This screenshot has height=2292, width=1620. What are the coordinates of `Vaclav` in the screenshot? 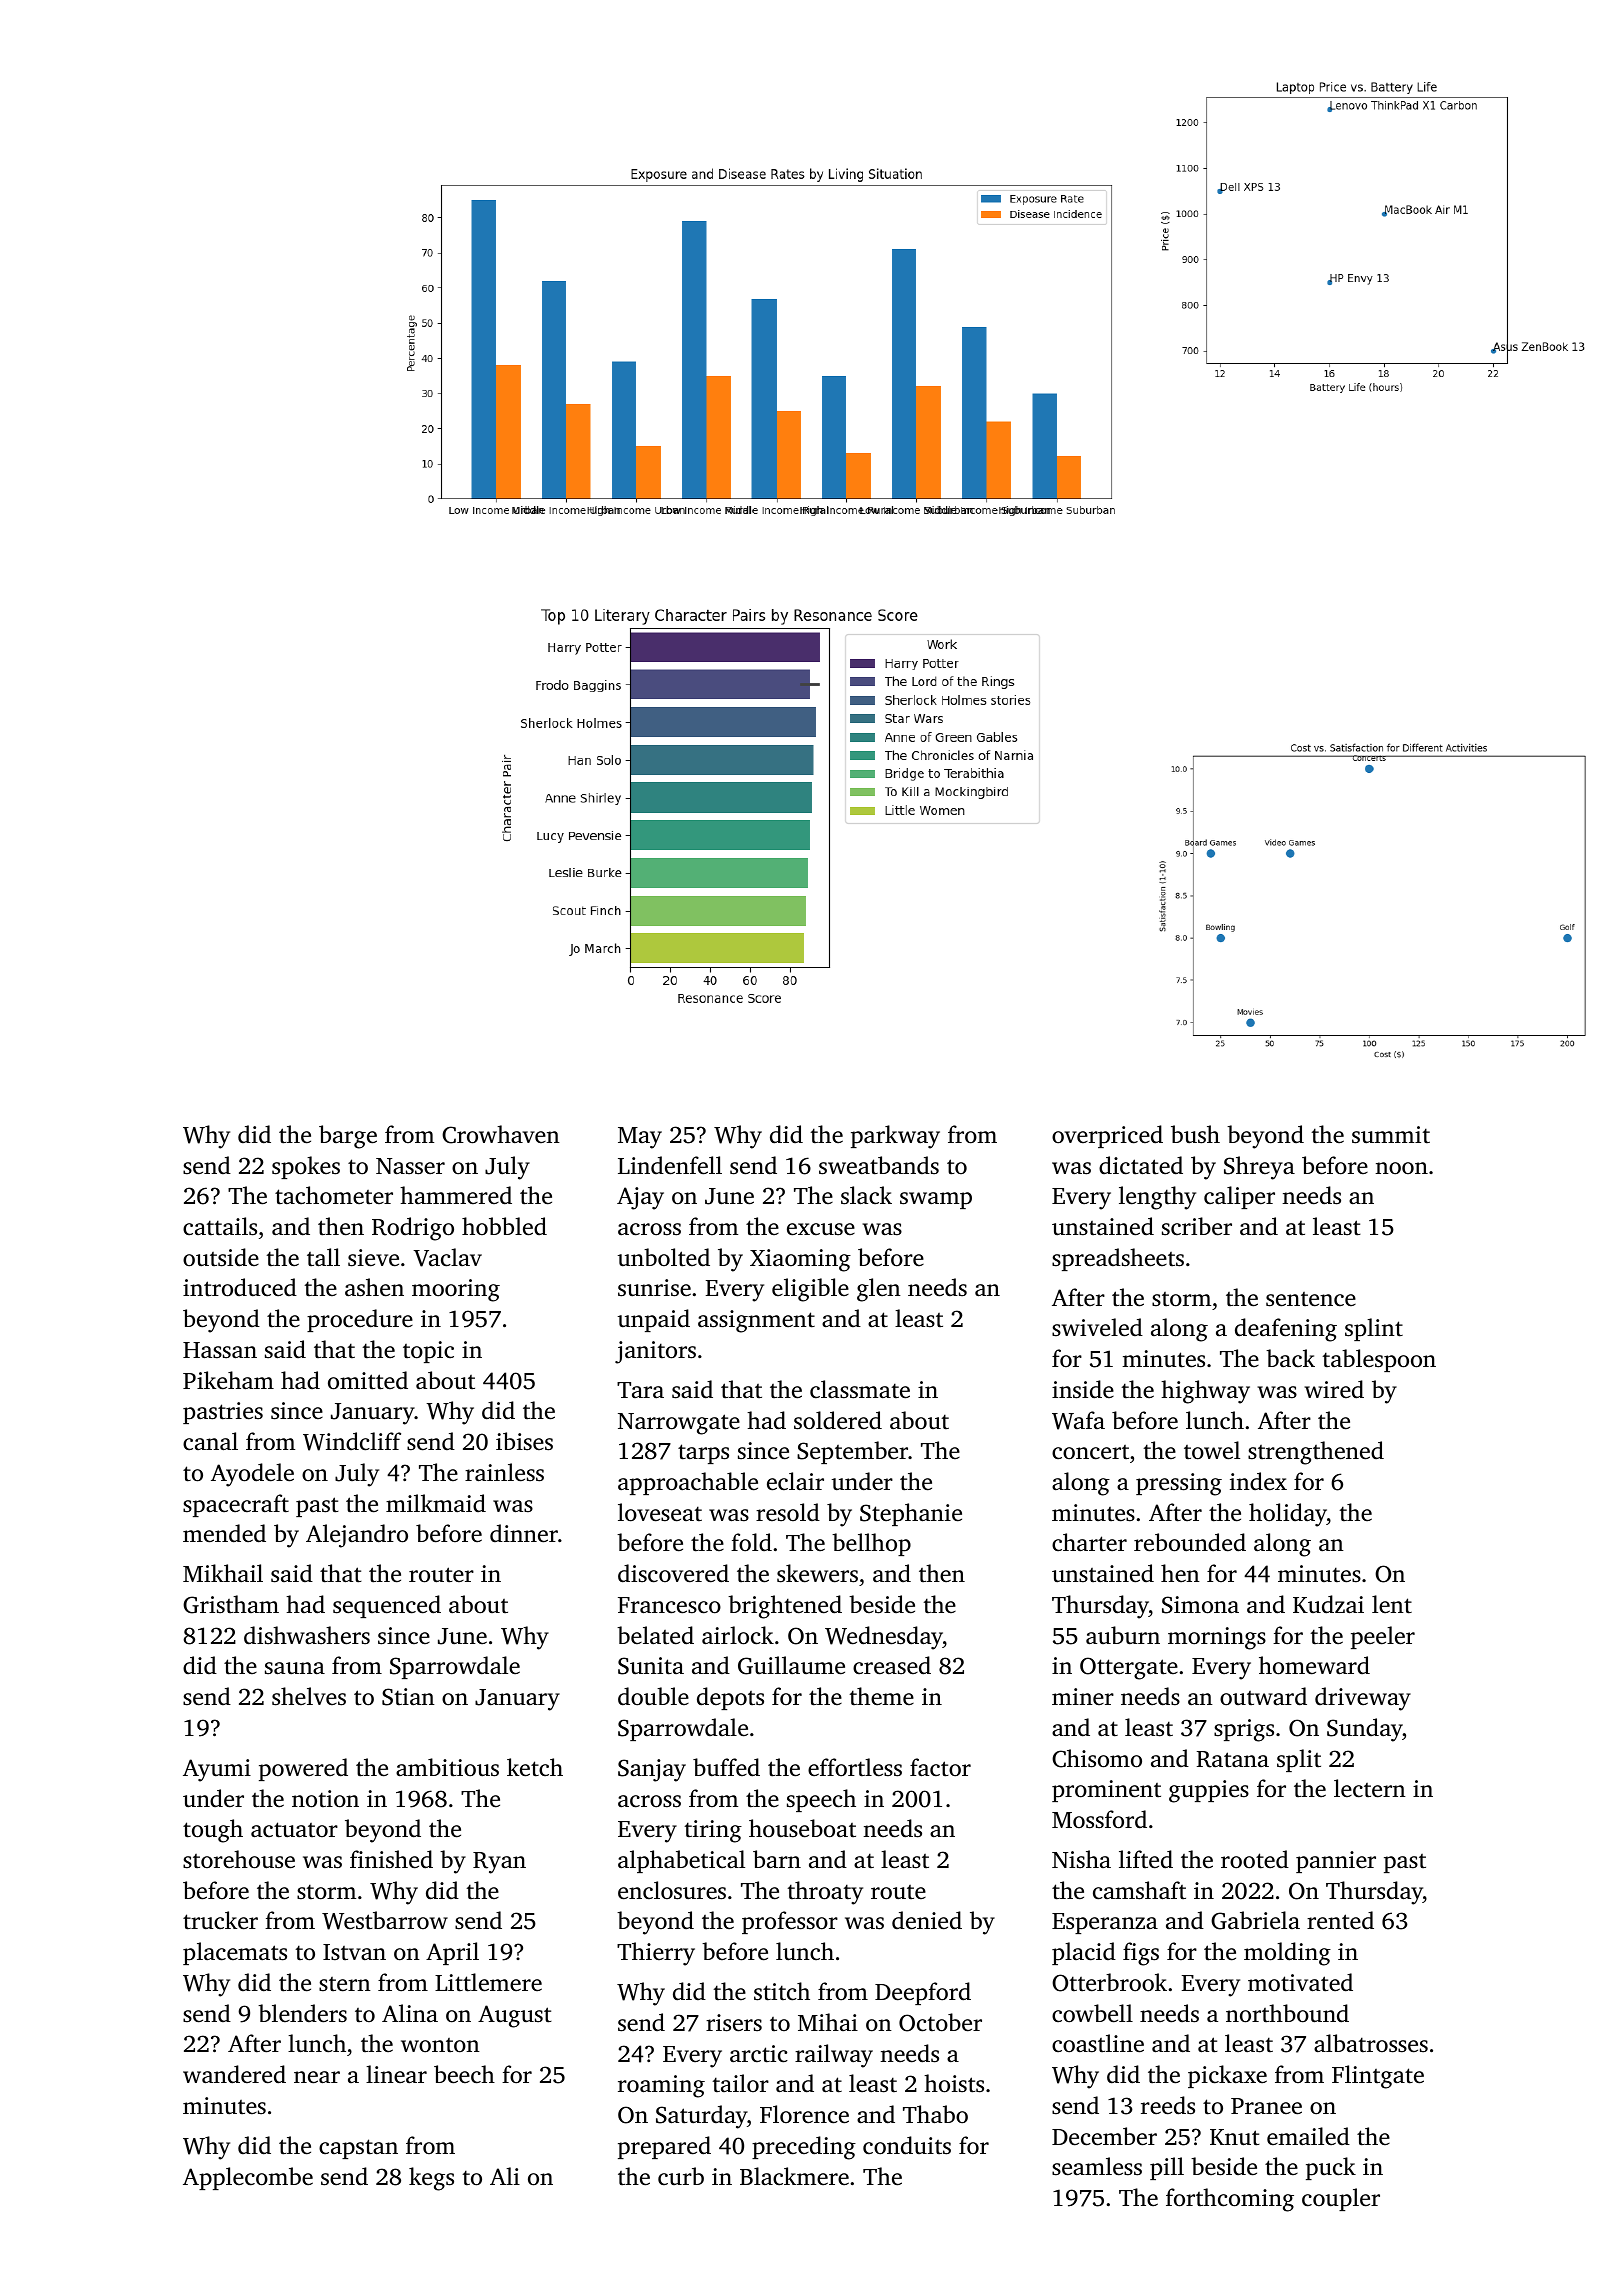 It's located at (447, 1257).
